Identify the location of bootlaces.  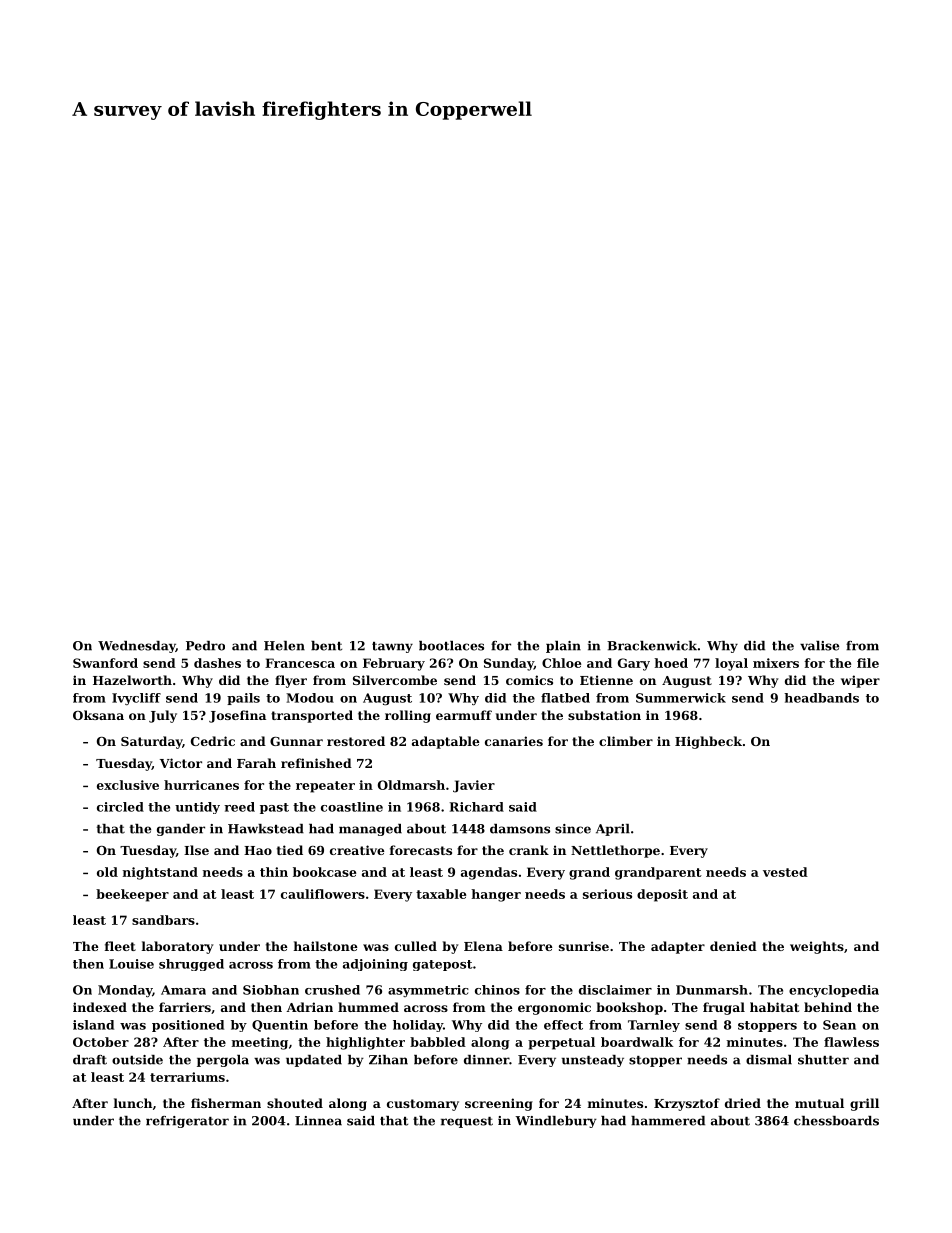
(451, 646).
